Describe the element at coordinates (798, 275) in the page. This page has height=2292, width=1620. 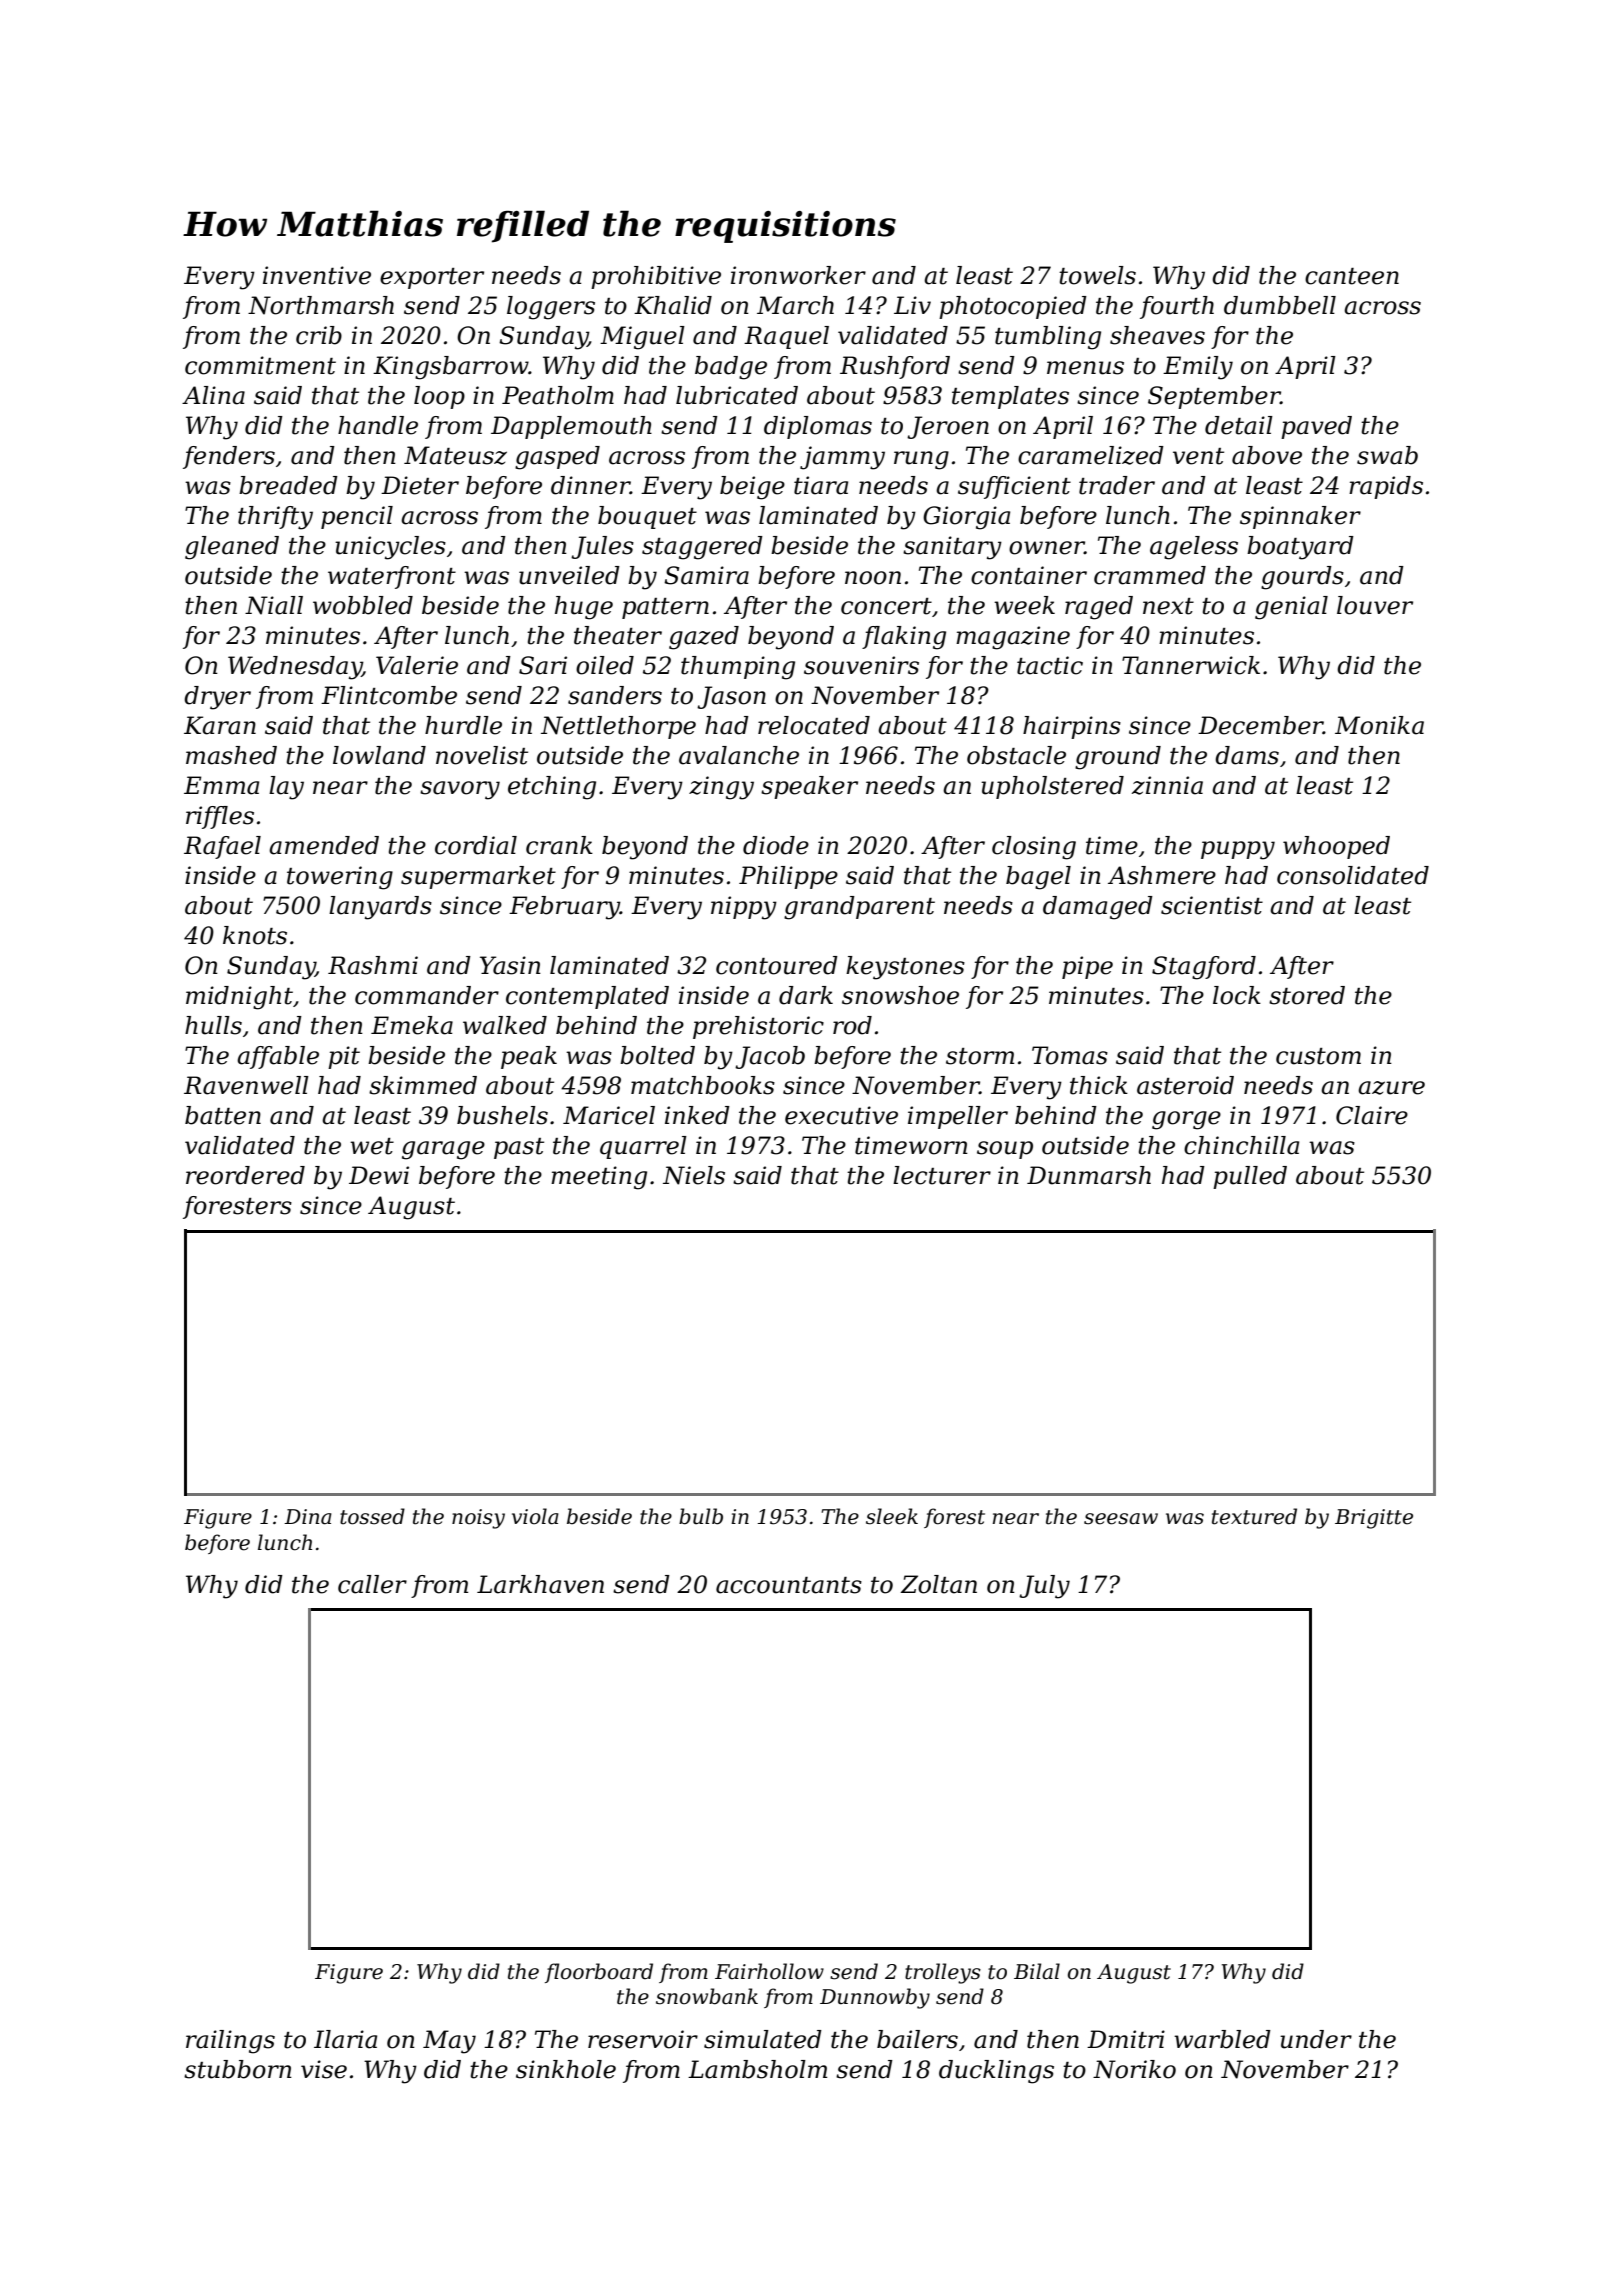
I see `ironworker` at that location.
